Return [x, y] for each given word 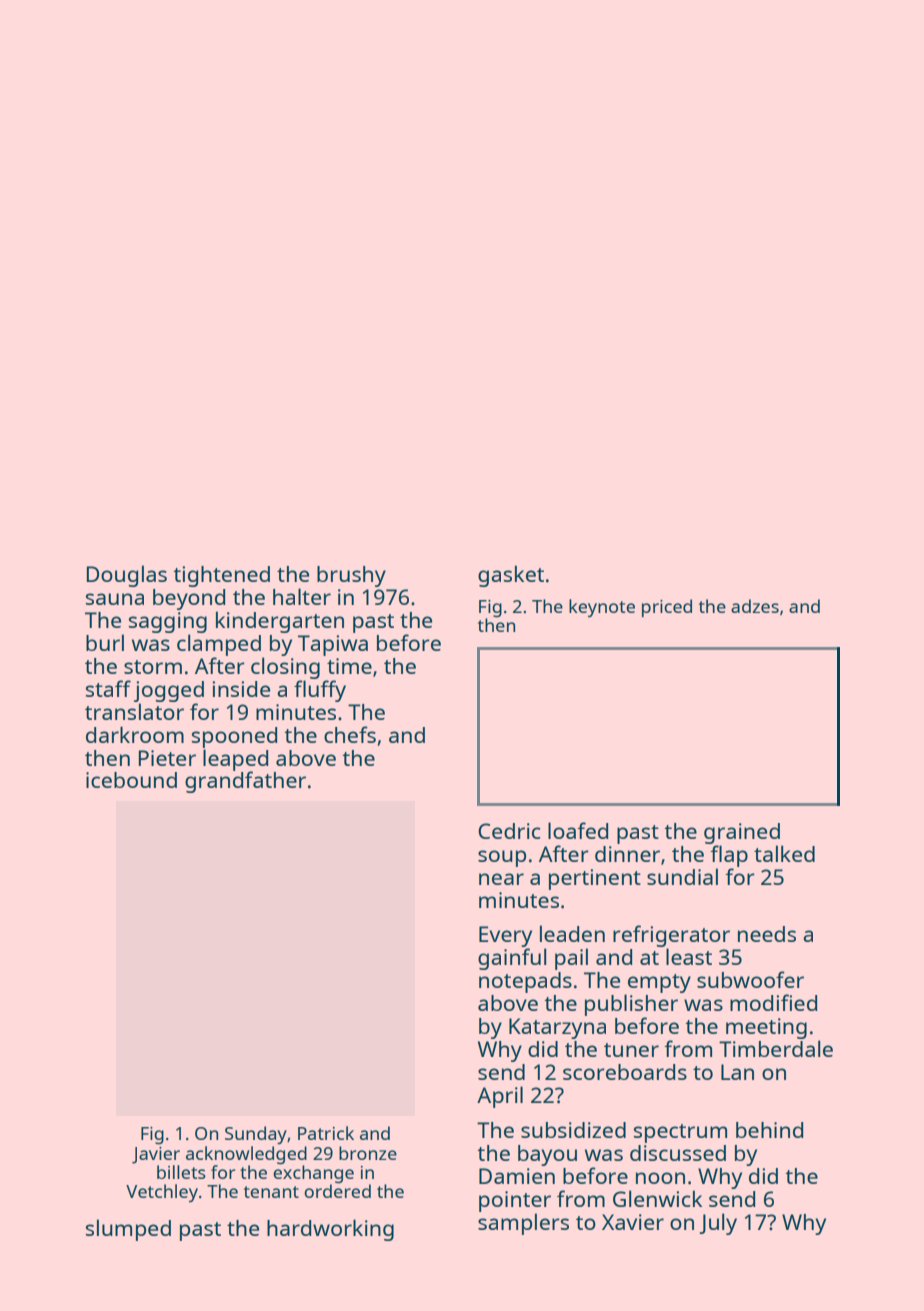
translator [134, 711]
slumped [128, 1230]
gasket [511, 576]
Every [505, 936]
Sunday [256, 1135]
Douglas [127, 576]
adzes [755, 606]
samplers [523, 1224]
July [718, 1224]
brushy [351, 576]
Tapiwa [333, 645]
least [689, 956]
